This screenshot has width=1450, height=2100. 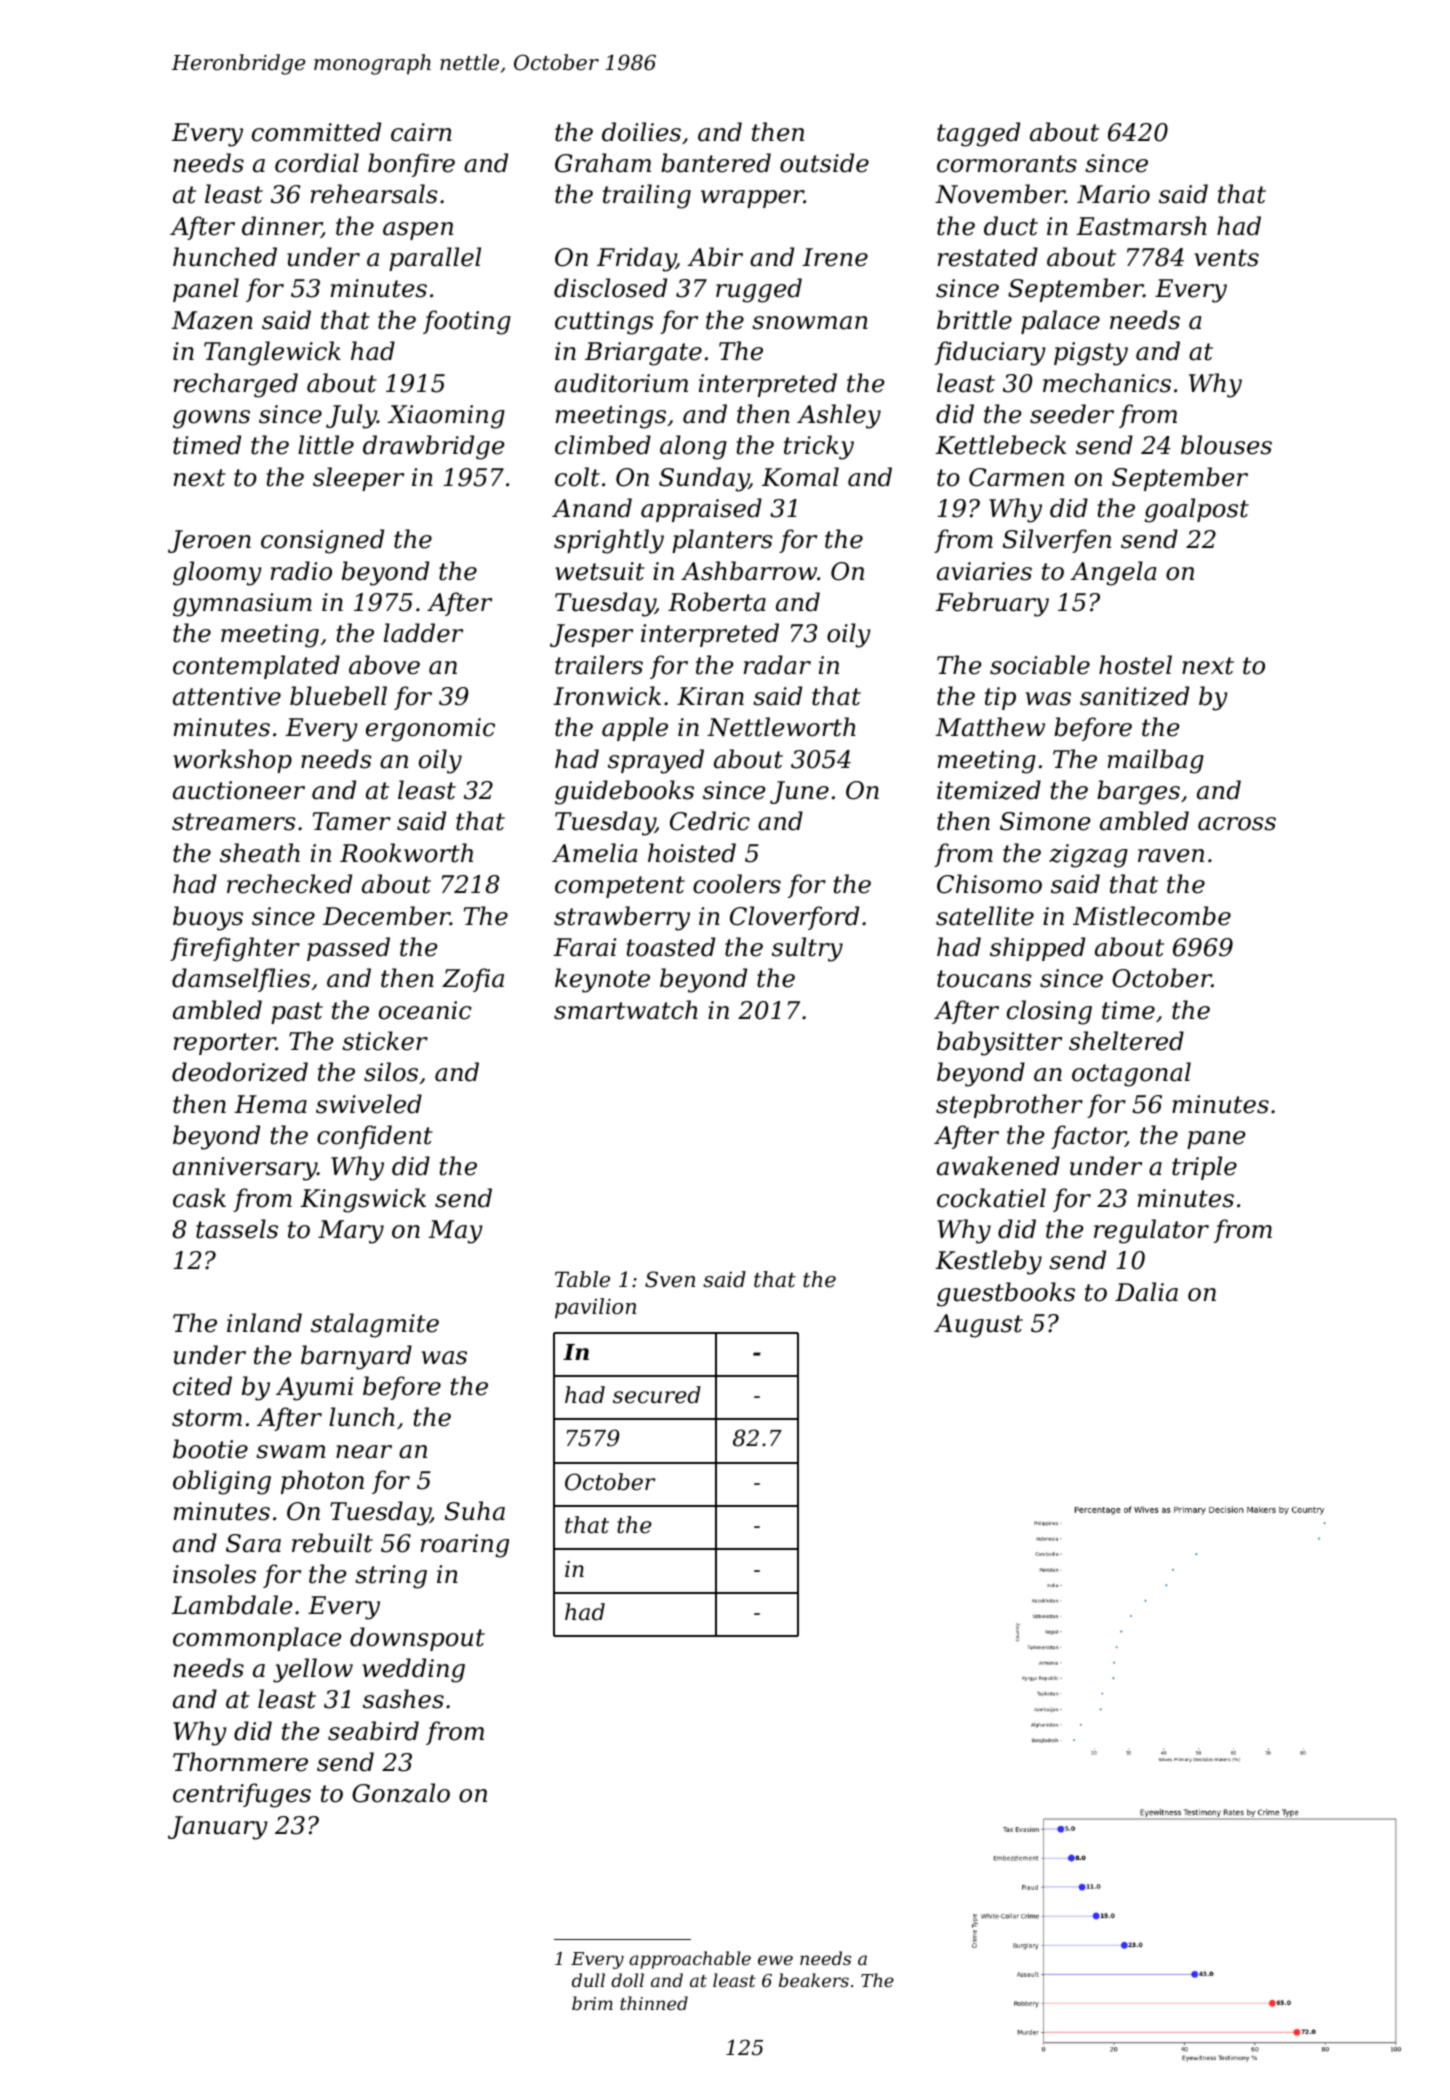 What do you see at coordinates (641, 132) in the screenshot?
I see `doilies` at bounding box center [641, 132].
